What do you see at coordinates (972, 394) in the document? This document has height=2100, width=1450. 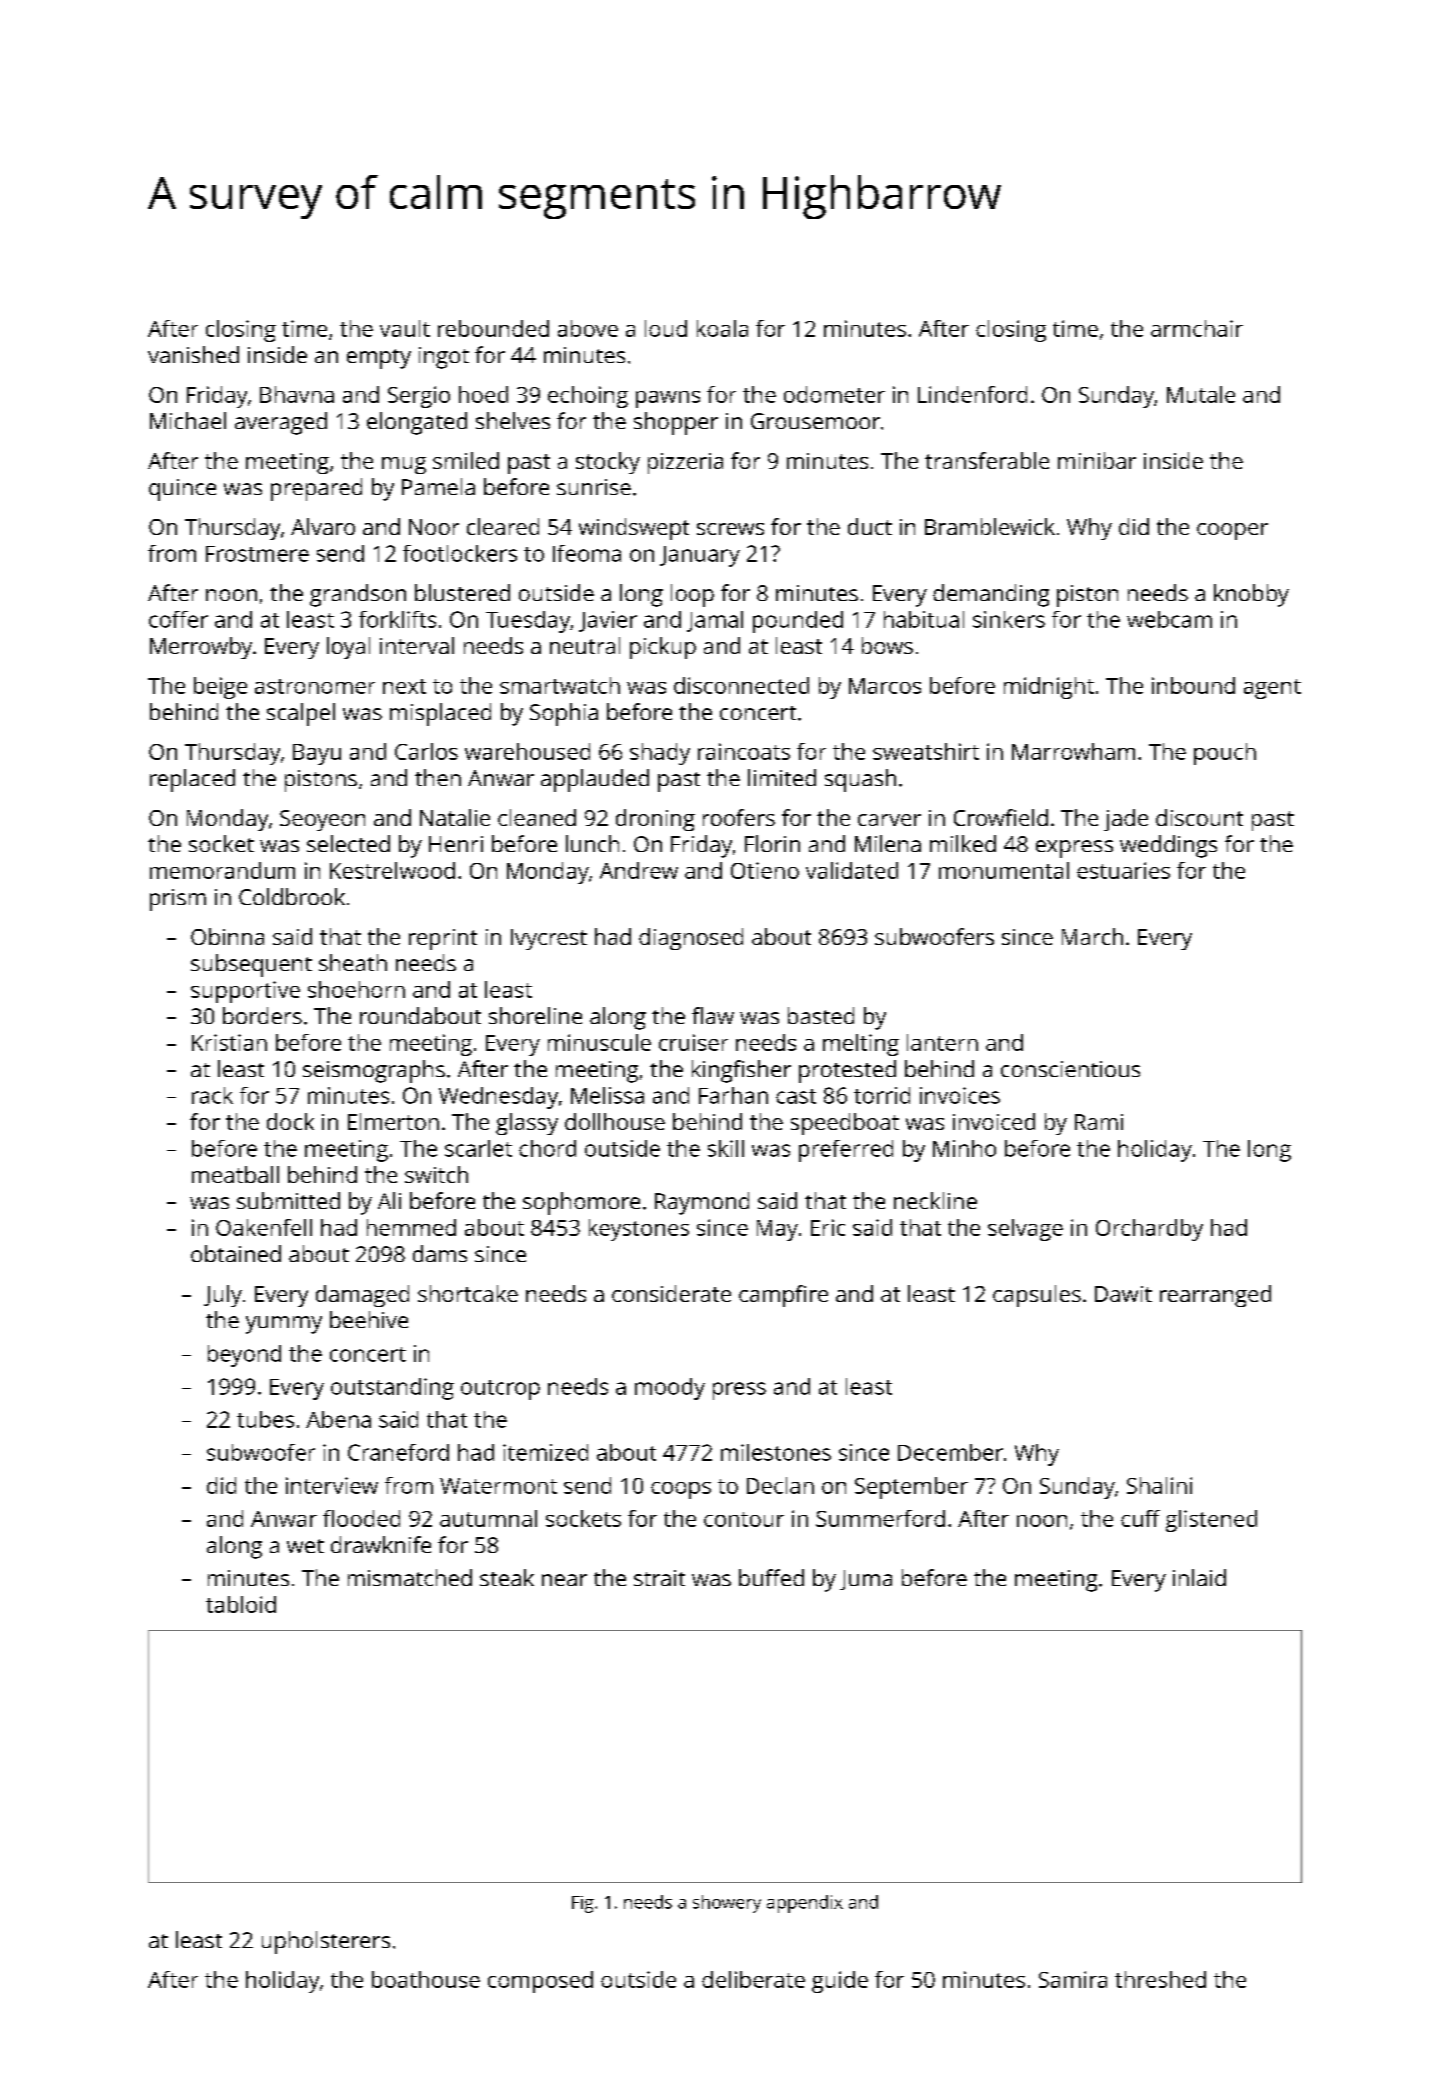 I see `Lindenford` at bounding box center [972, 394].
